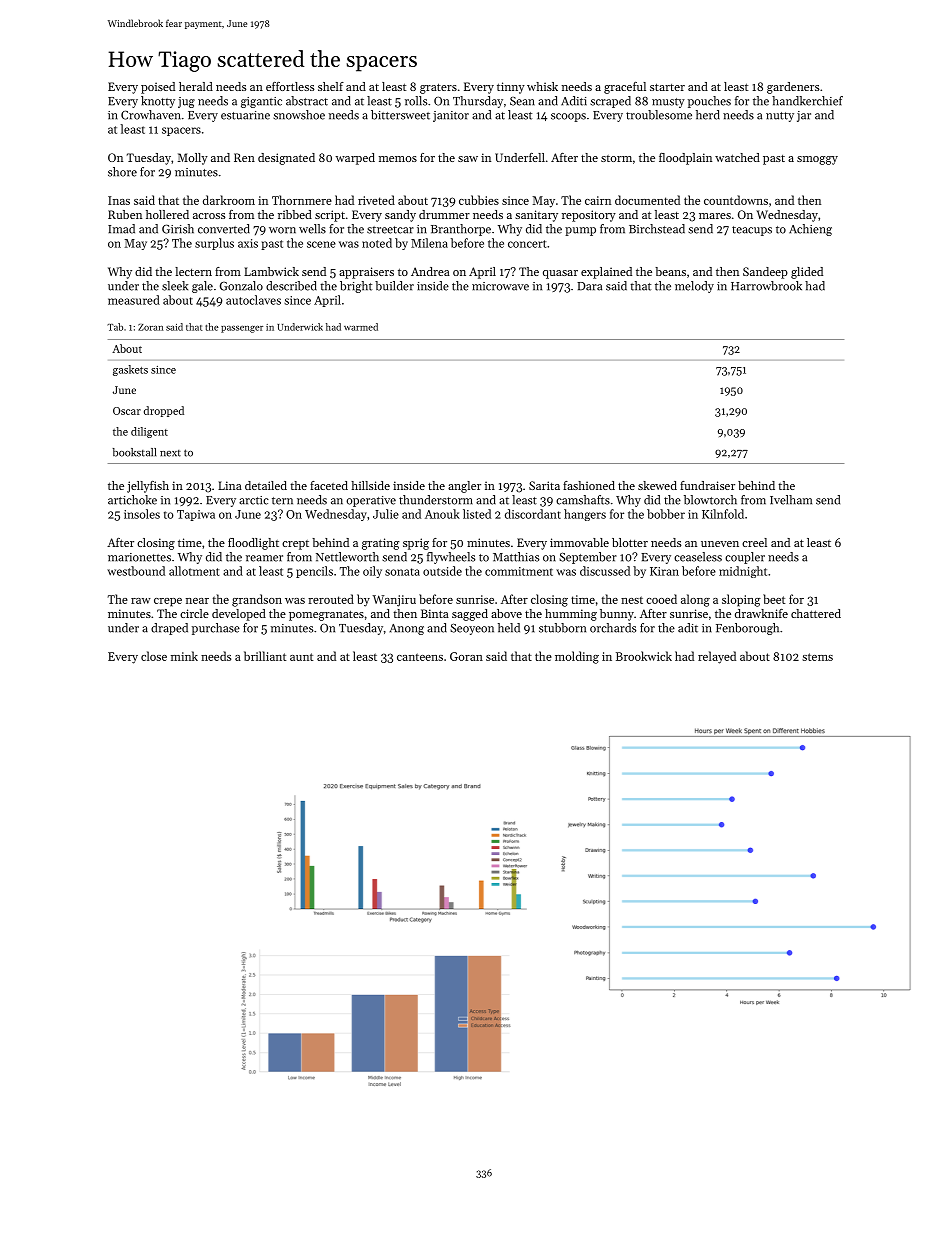 Image resolution: width=952 pixels, height=1233 pixels. Describe the element at coordinates (239, 615) in the screenshot. I see `developed` at that location.
